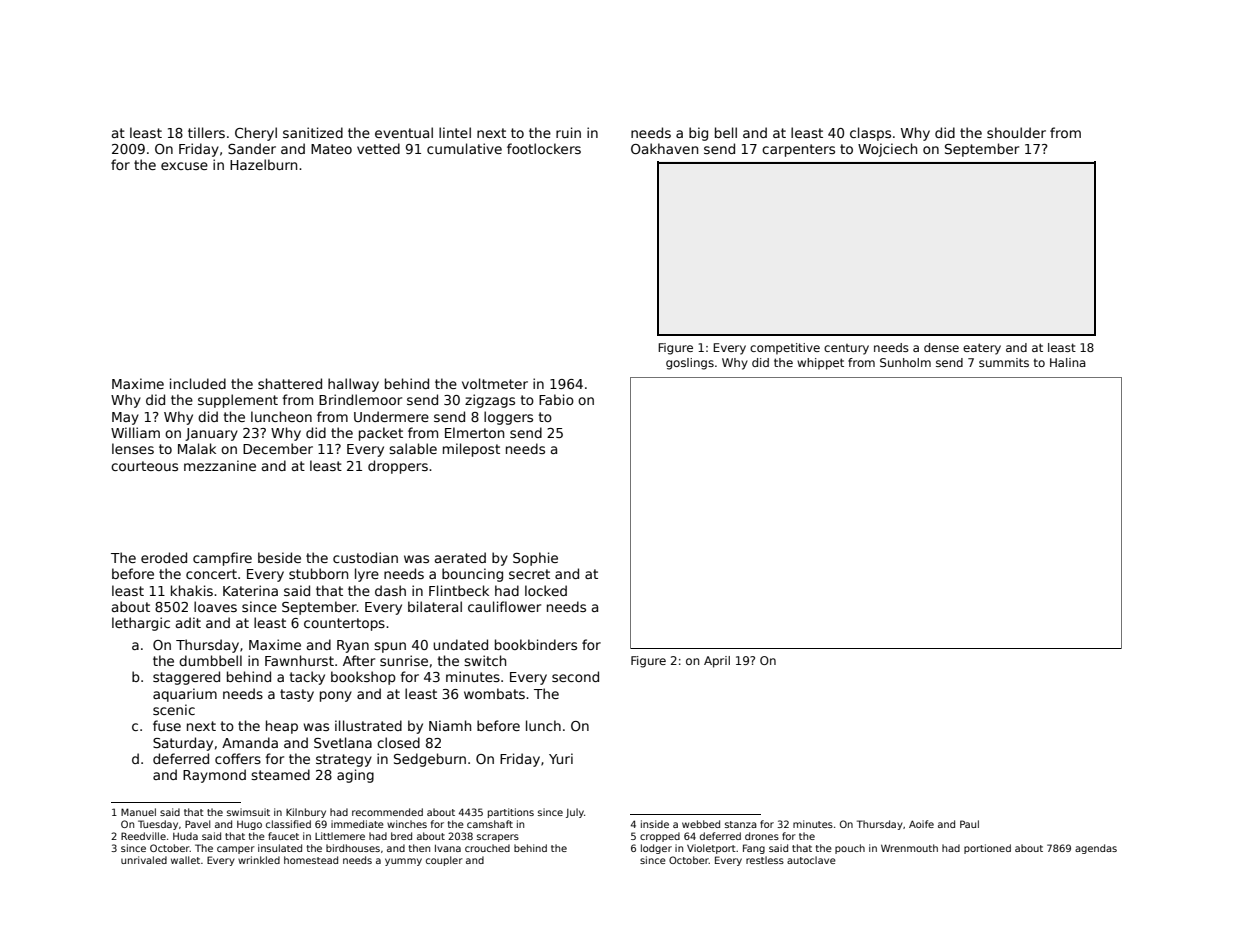 The image size is (1233, 952). Describe the element at coordinates (311, 860) in the screenshot. I see `homestead` at that location.
